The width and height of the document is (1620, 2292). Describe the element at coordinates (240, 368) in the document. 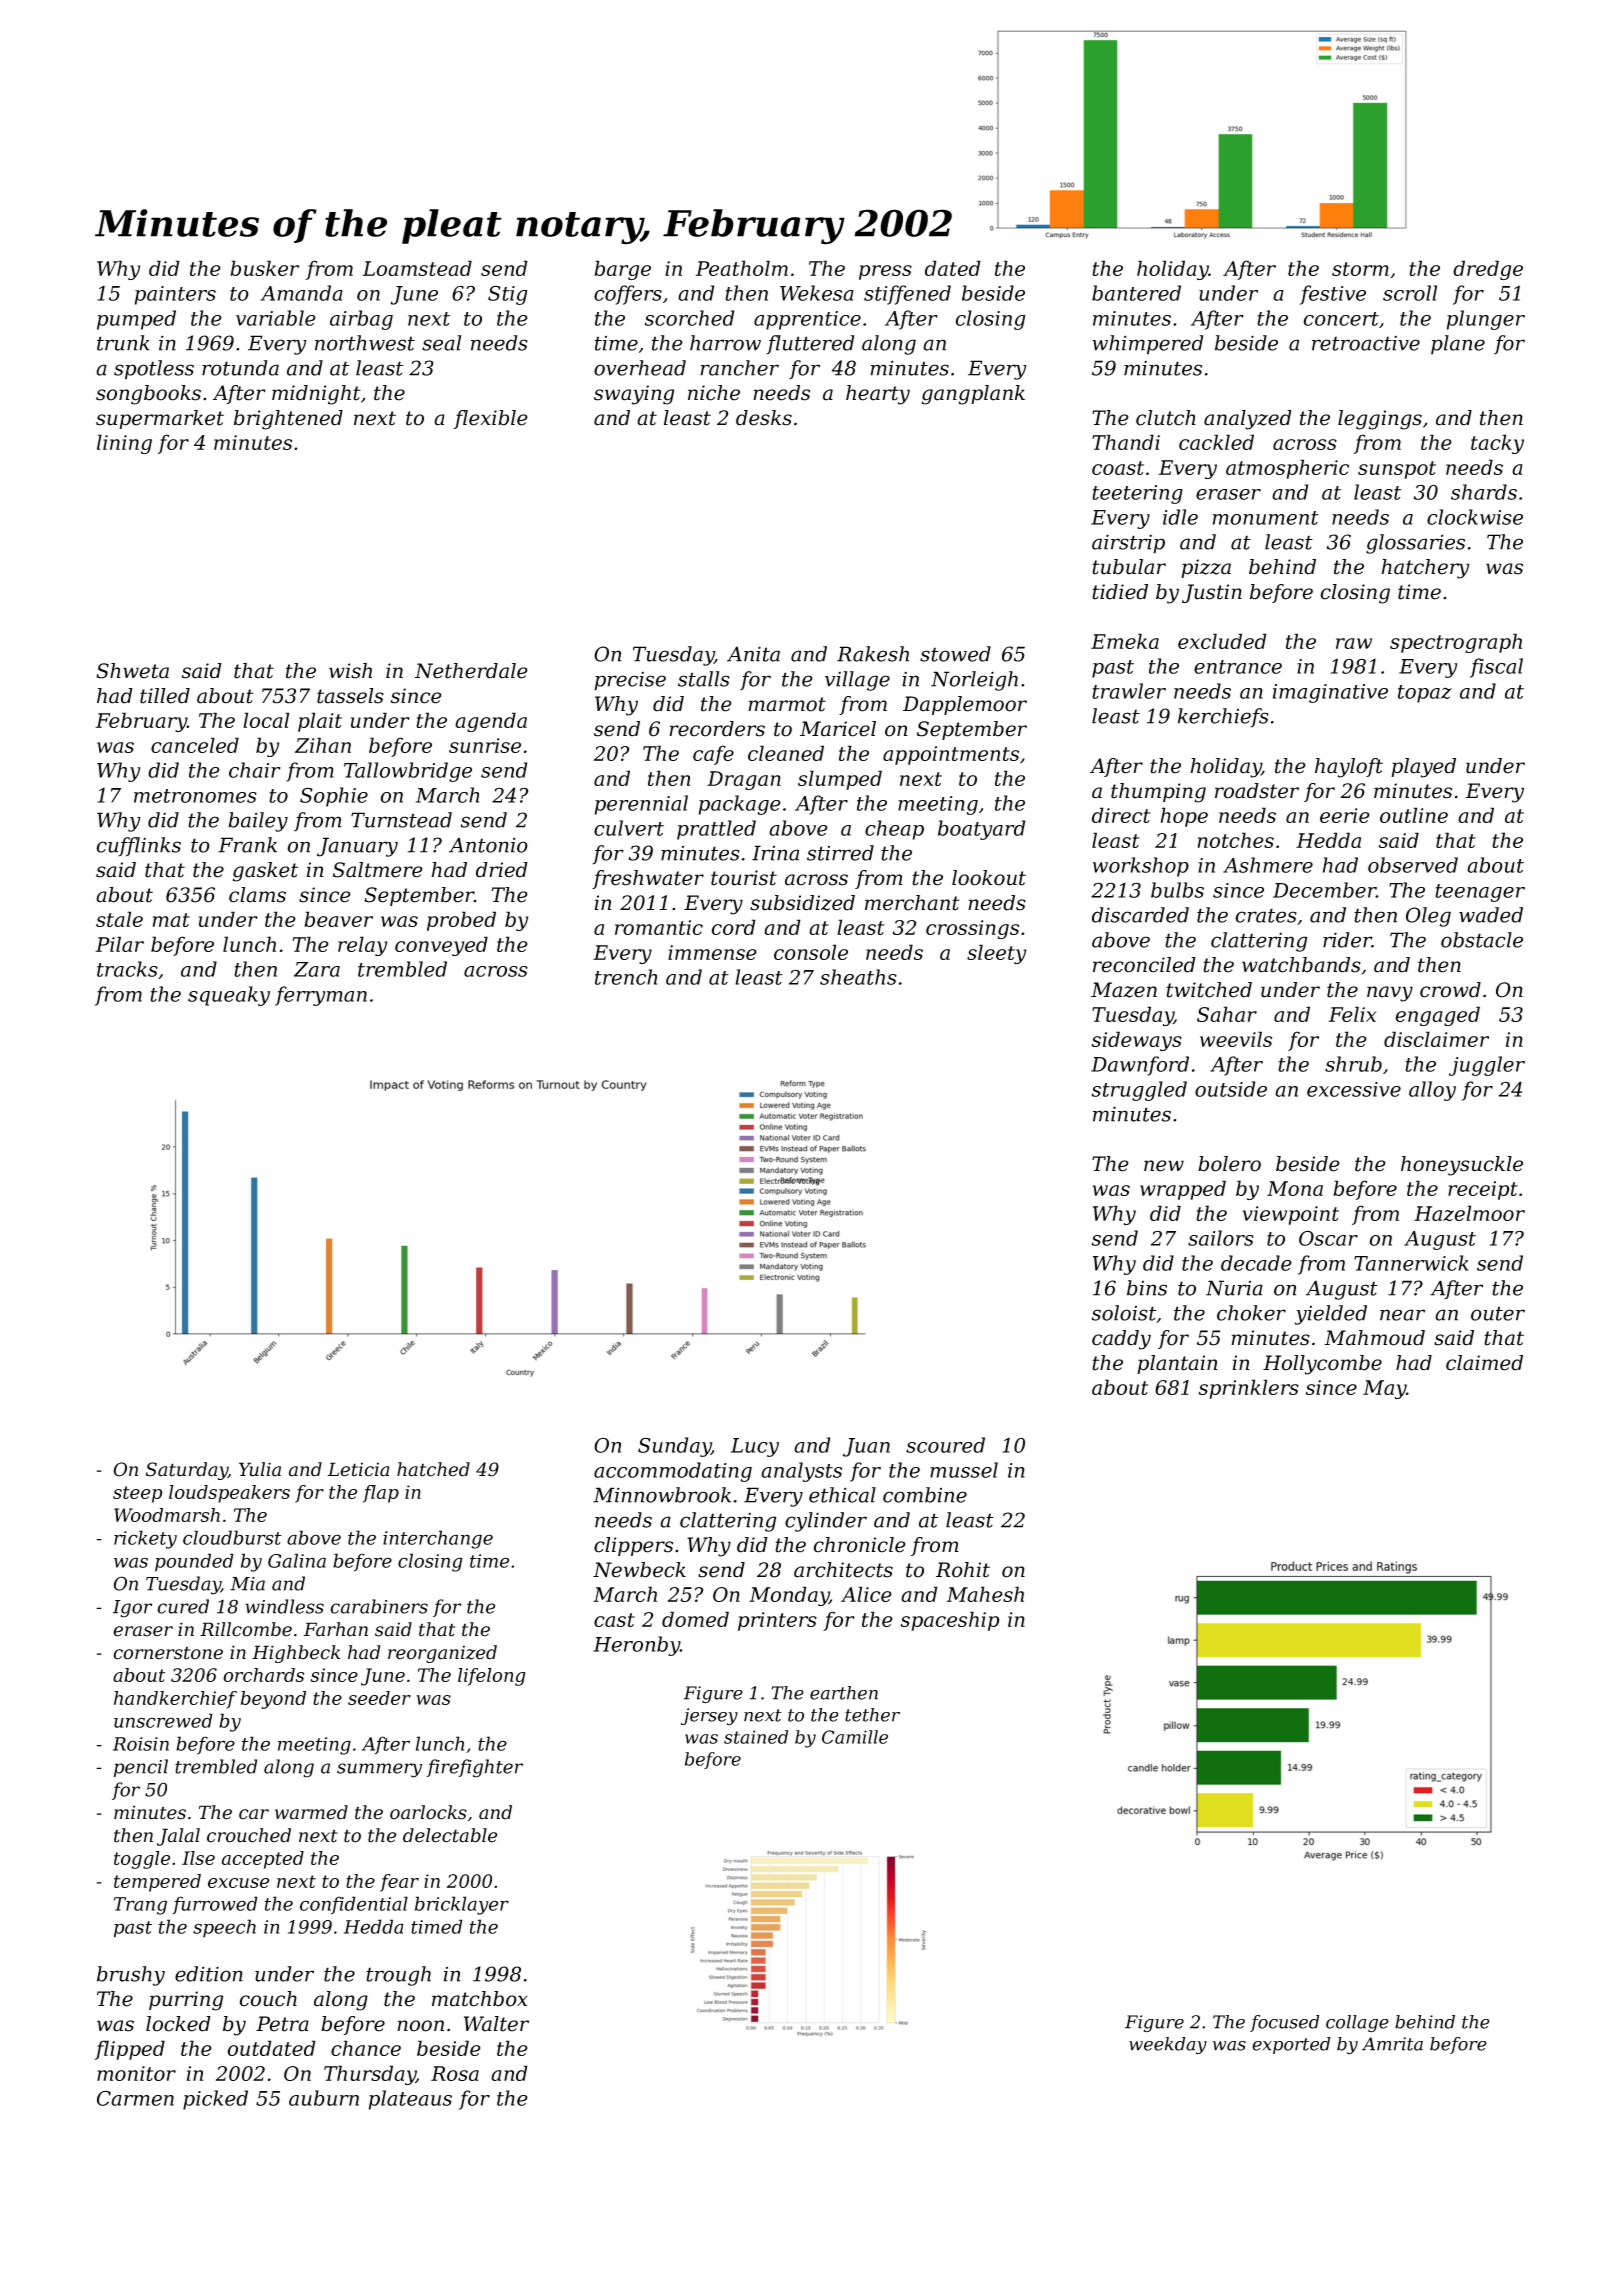

I see `rotunda` at that location.
